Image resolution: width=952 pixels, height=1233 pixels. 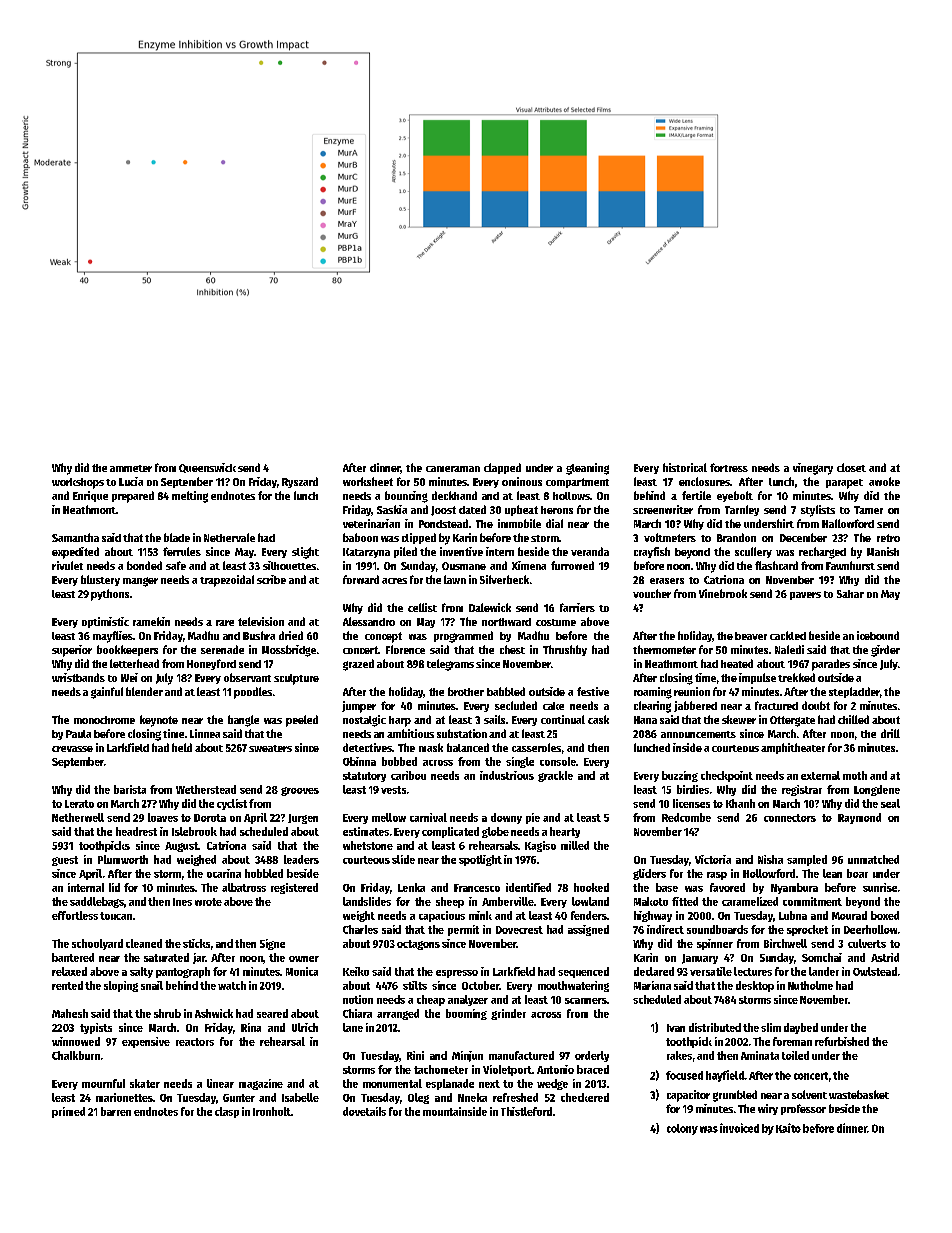 I want to click on Somchai, so click(x=822, y=957).
